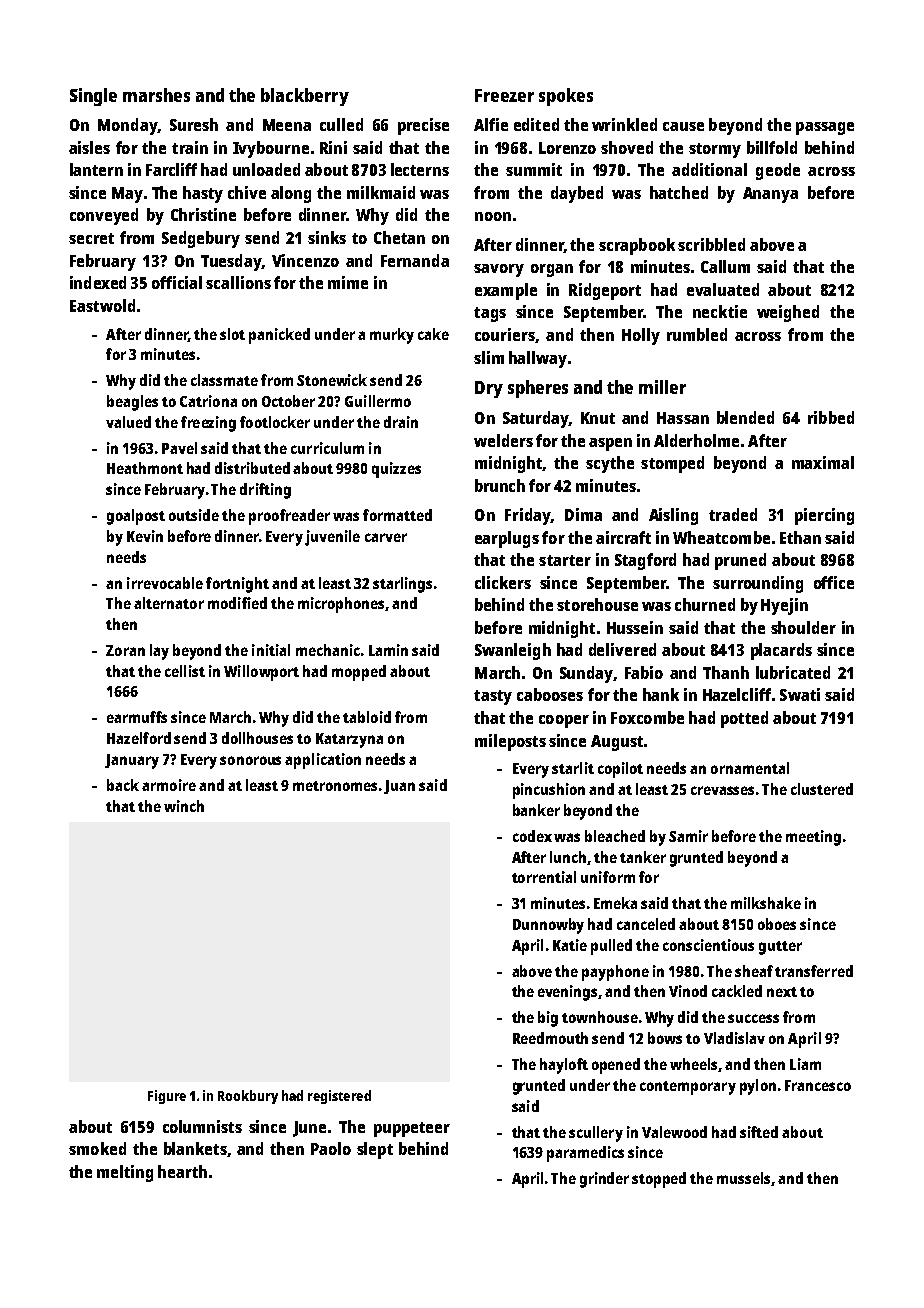 This screenshot has height=1308, width=924. Describe the element at coordinates (305, 97) in the screenshot. I see `blackberry` at that location.
